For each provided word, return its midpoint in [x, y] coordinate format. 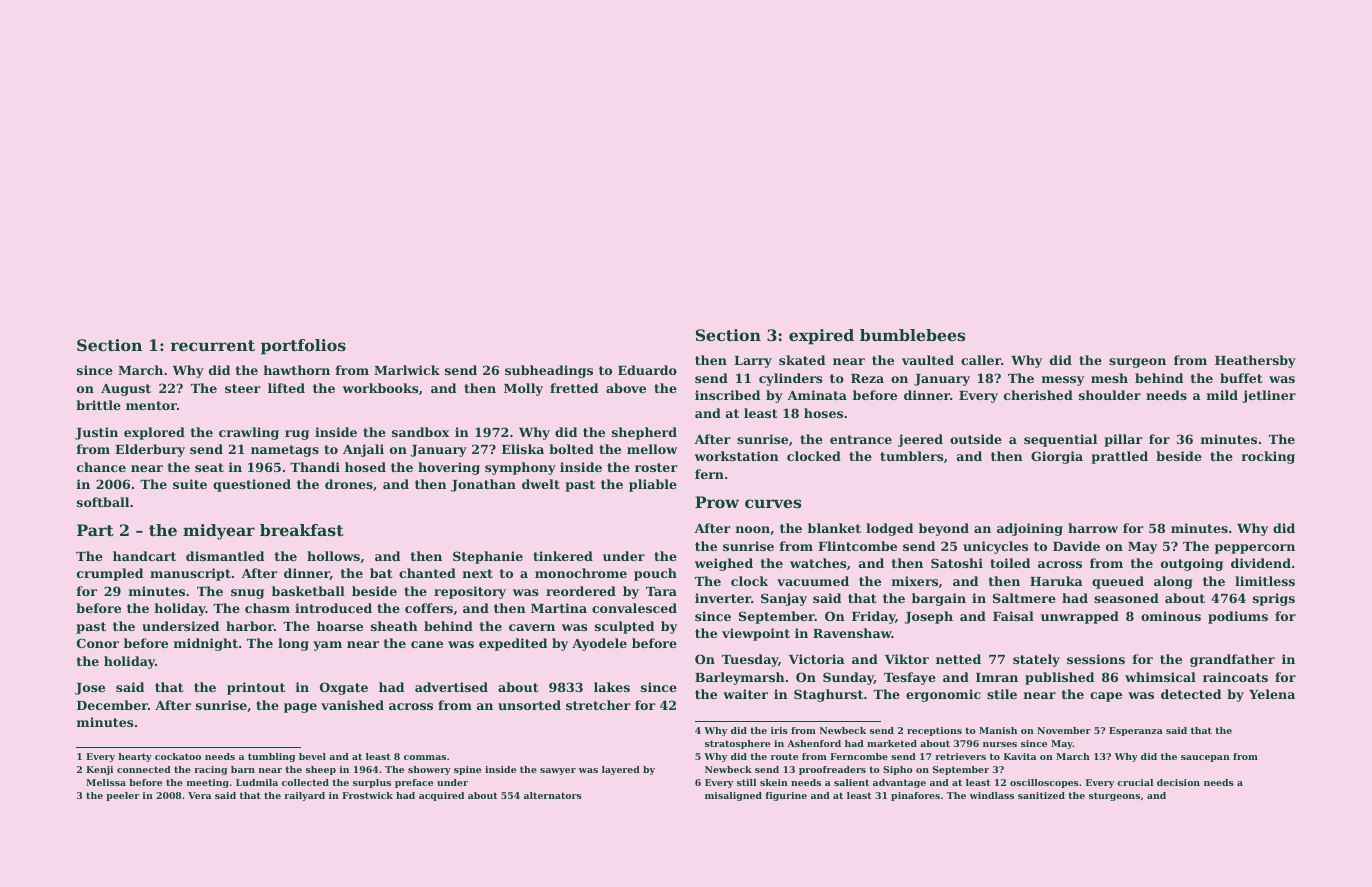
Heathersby [1255, 361]
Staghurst [828, 695]
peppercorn [1255, 549]
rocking [1268, 457]
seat [209, 467]
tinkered [563, 556]
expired [821, 337]
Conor [98, 643]
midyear [219, 532]
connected [144, 769]
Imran [997, 677]
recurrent [213, 345]
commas [425, 757]
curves [773, 503]
